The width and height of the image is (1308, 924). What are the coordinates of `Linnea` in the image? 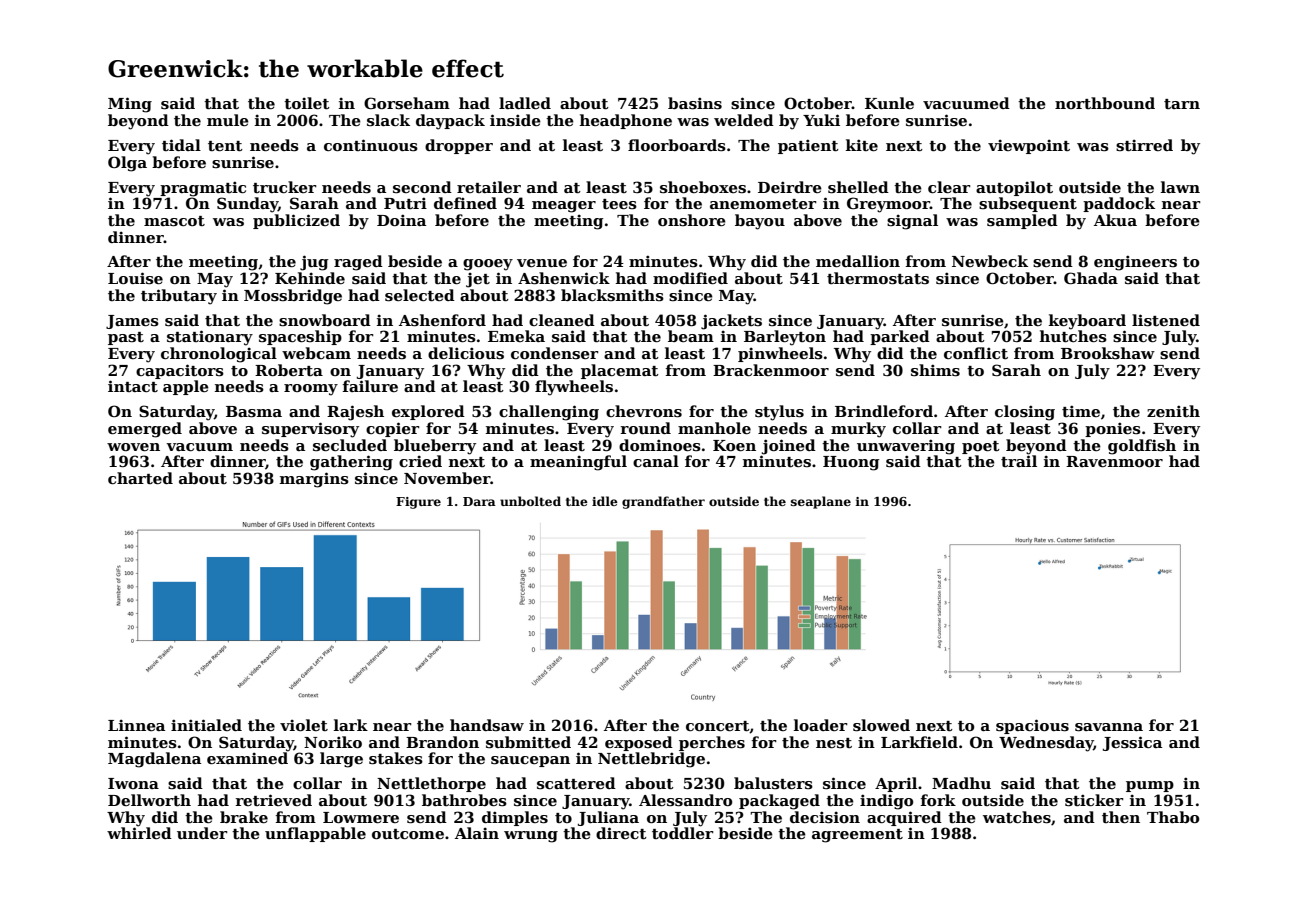 It's located at (136, 725).
